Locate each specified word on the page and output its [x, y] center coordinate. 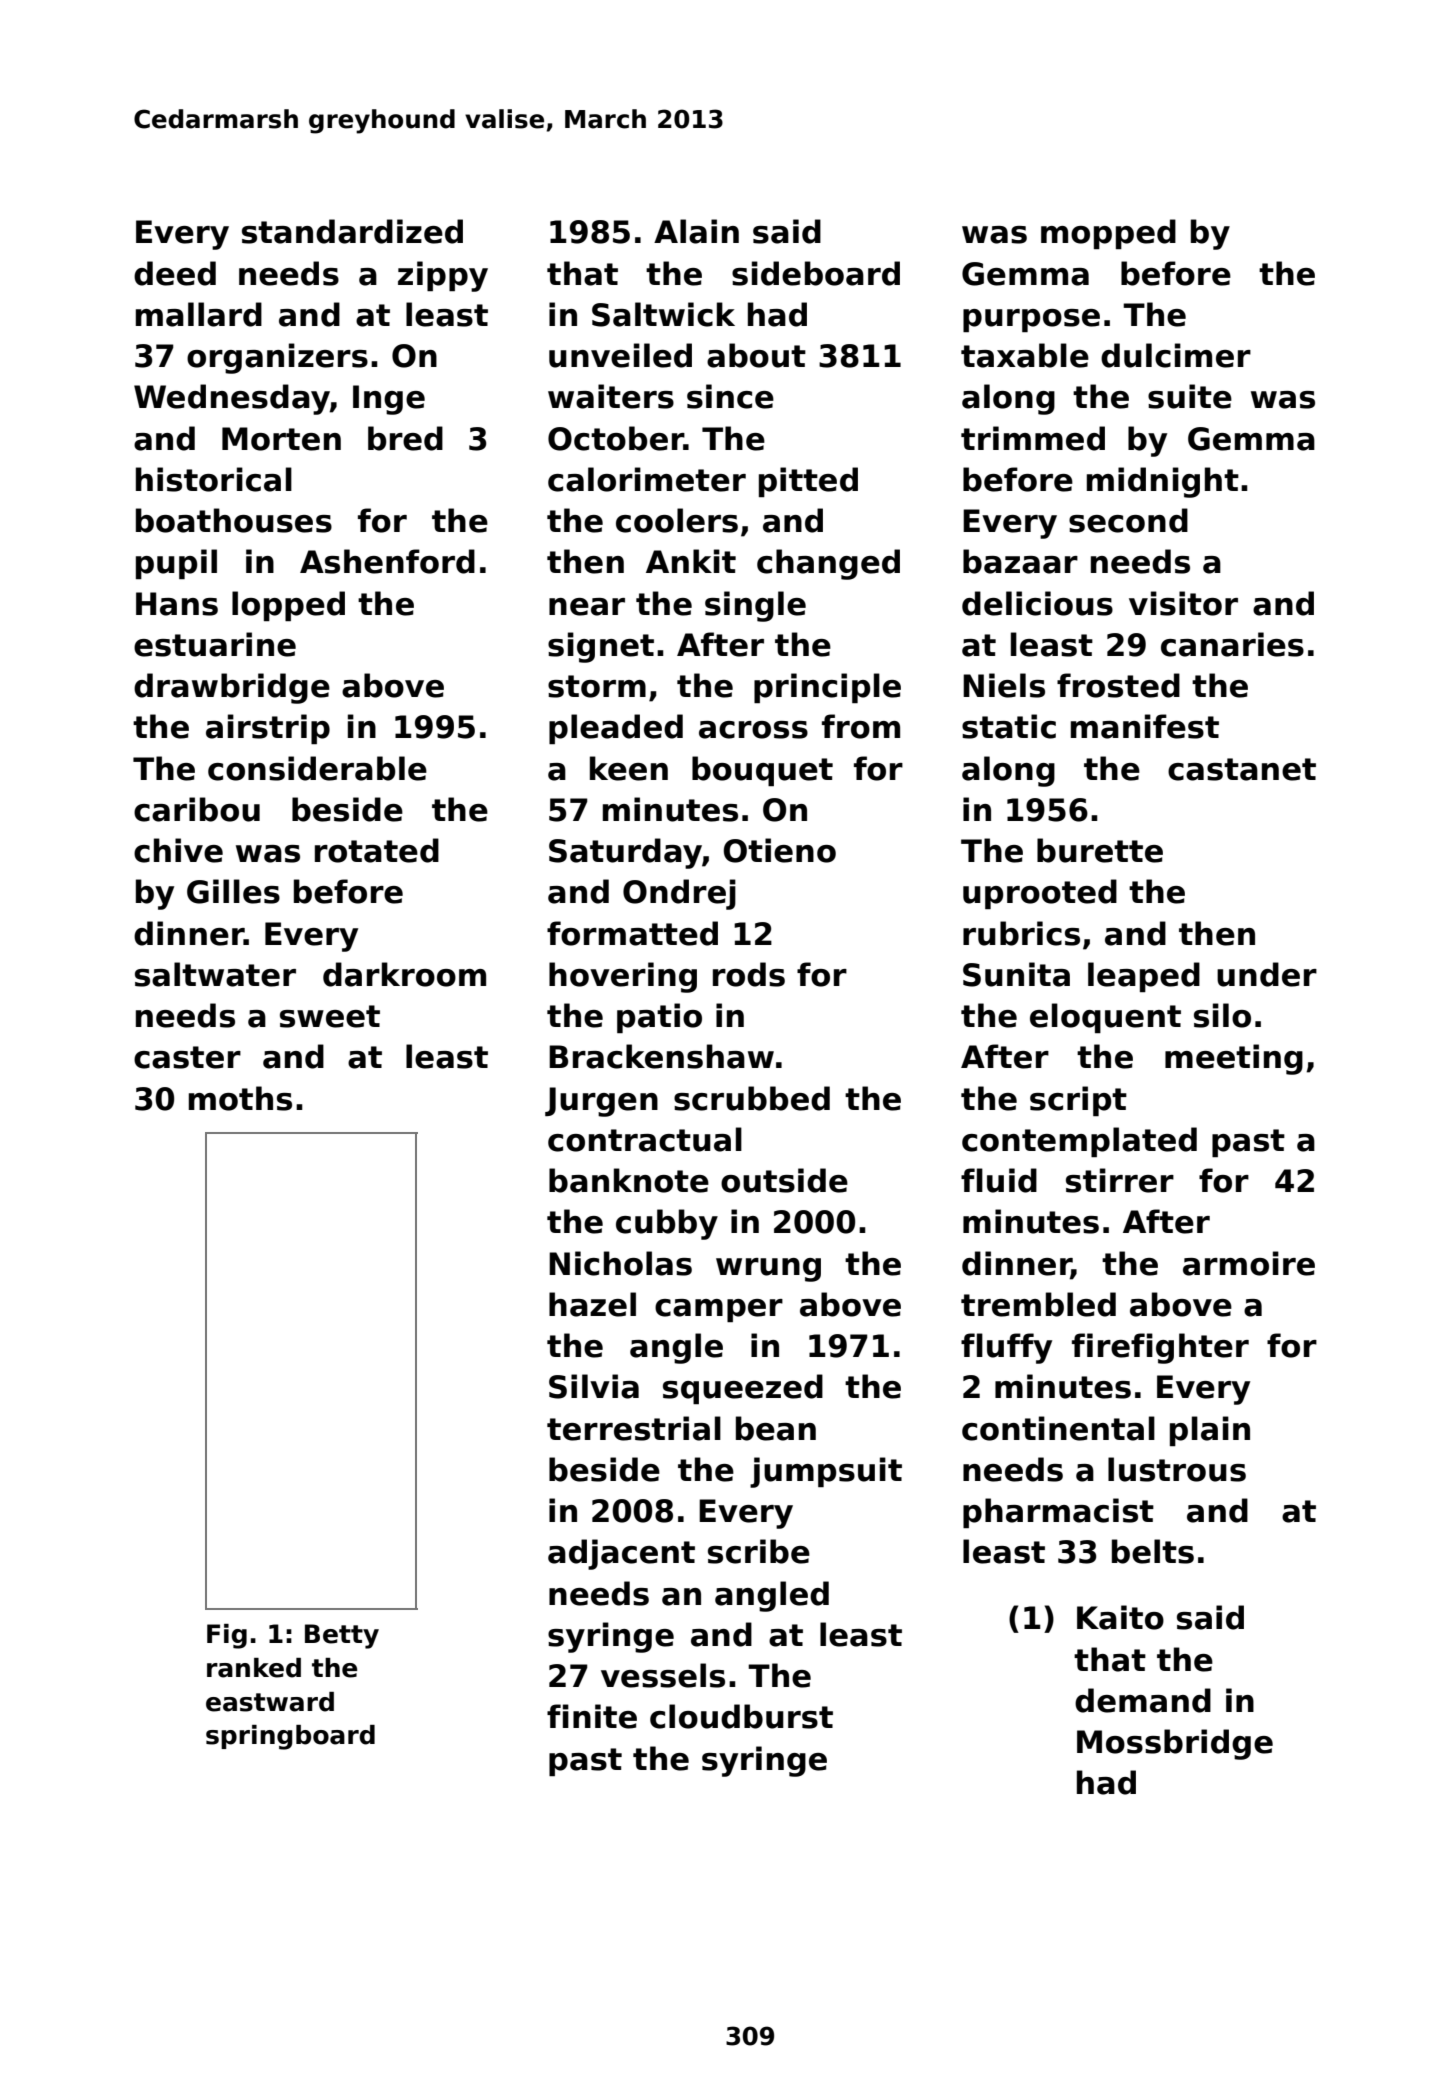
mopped [1108, 234]
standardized [352, 231]
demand [1143, 1700]
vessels [663, 1675]
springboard [290, 1737]
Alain [696, 231]
